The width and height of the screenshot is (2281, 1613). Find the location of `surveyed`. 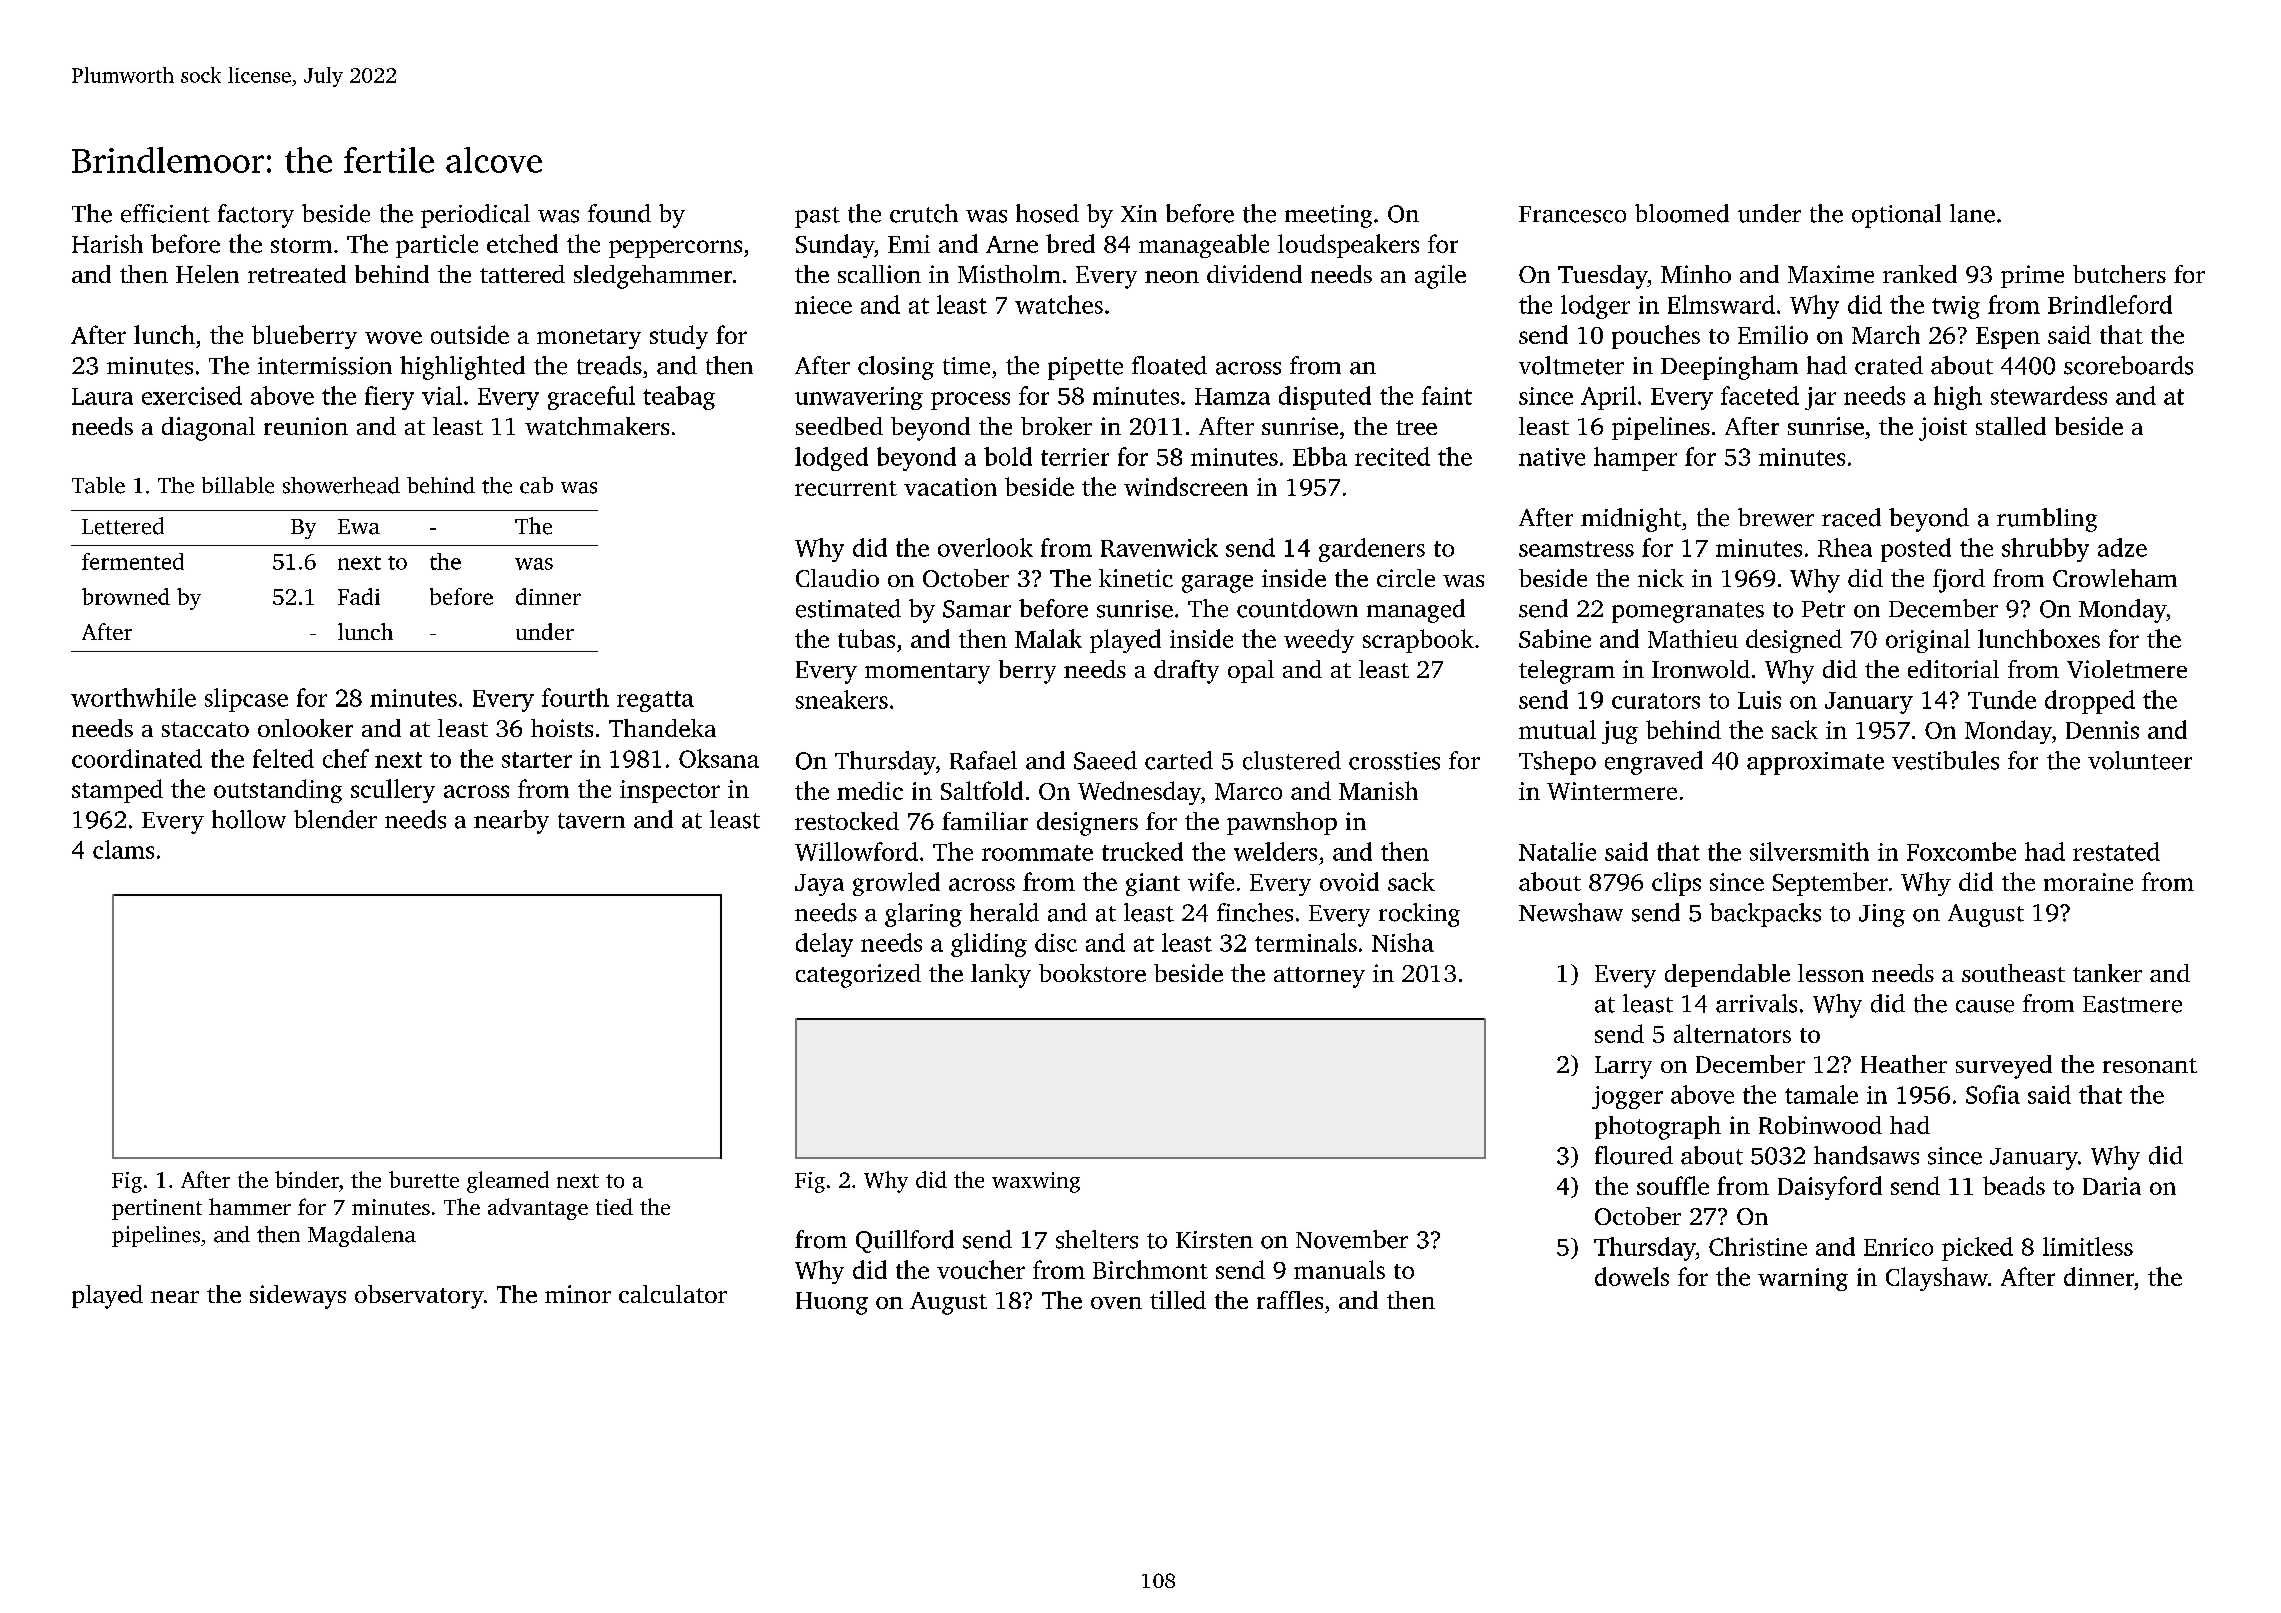

surveyed is located at coordinates (2004, 1067).
